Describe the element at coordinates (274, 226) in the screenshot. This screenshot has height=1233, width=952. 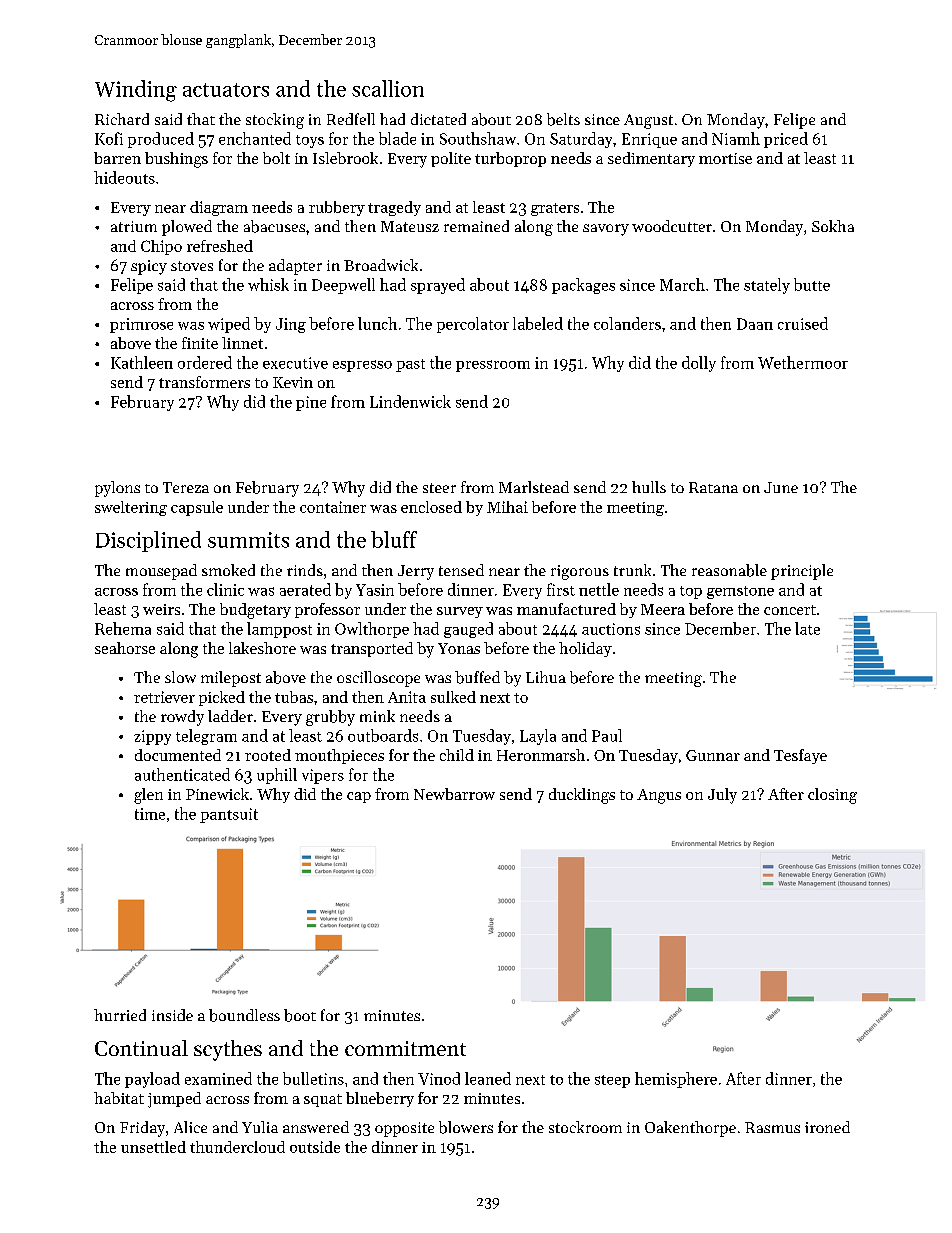
I see `abacuses` at that location.
